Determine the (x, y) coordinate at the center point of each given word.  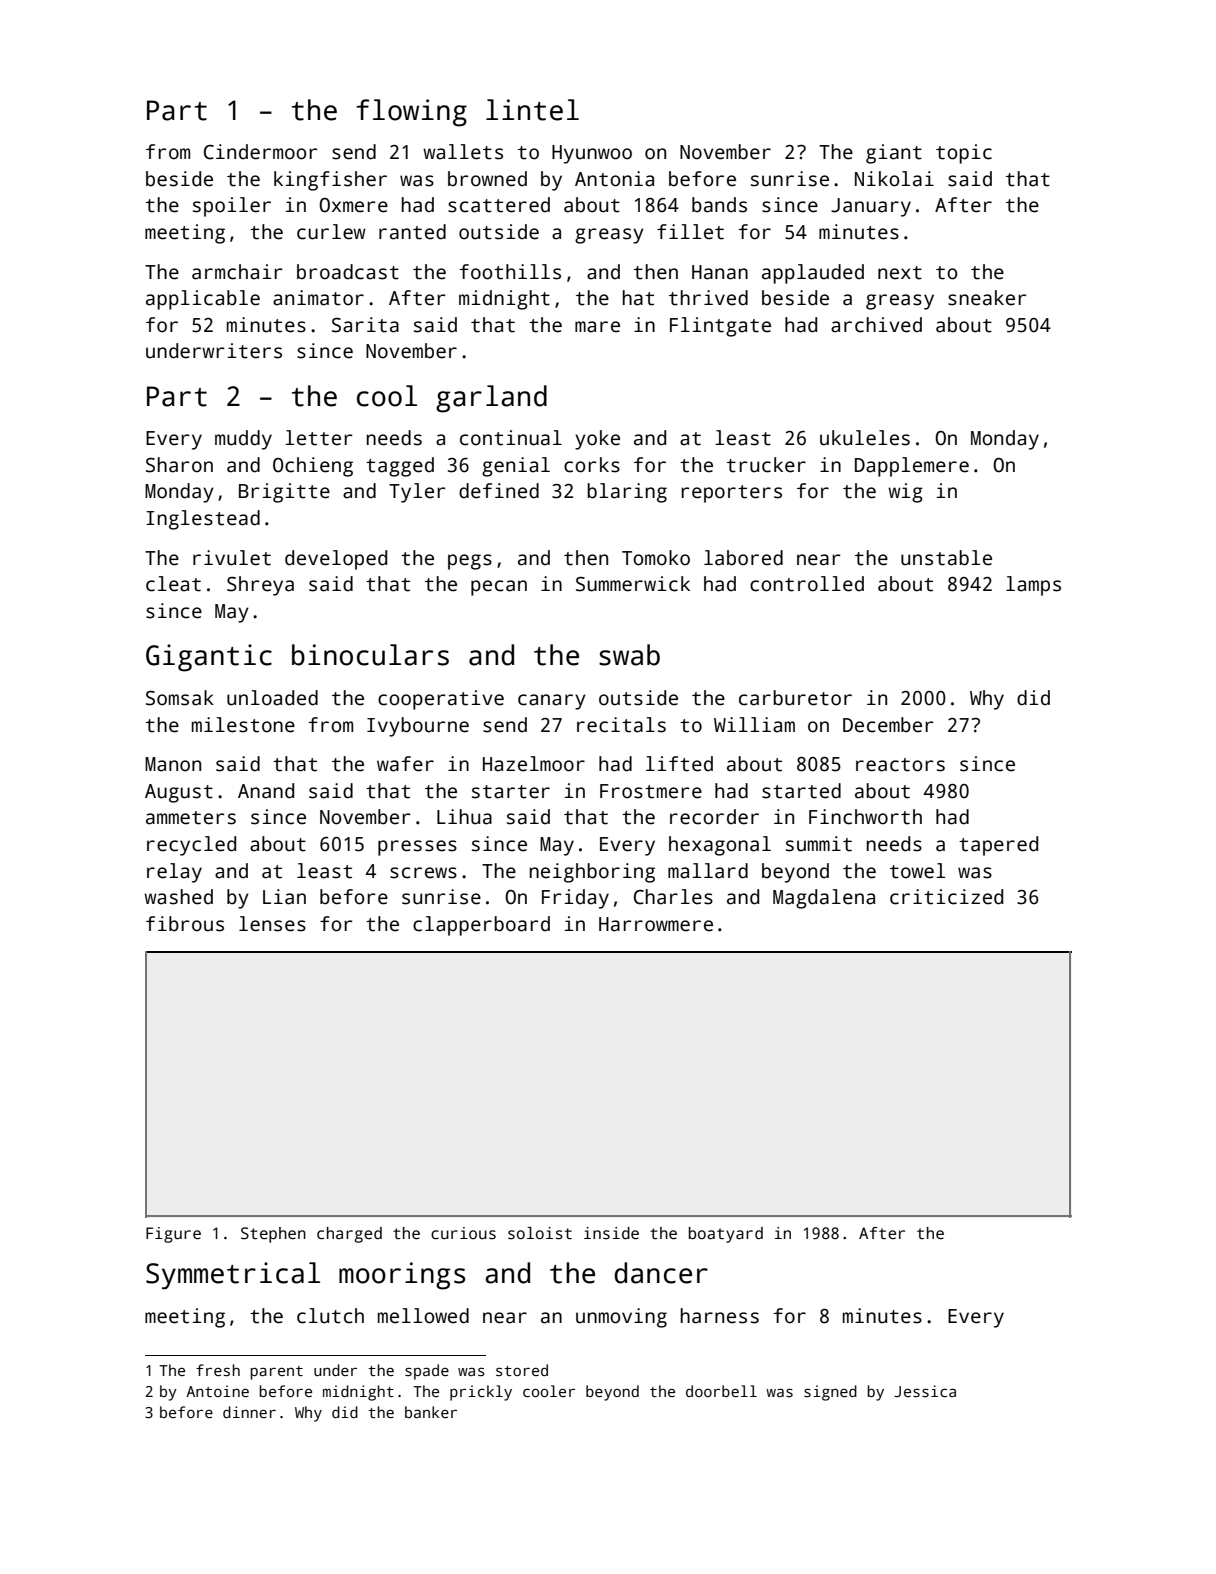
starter (511, 792)
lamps (1033, 586)
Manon (173, 764)
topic (964, 154)
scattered (499, 205)
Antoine (217, 1391)
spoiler (232, 207)
